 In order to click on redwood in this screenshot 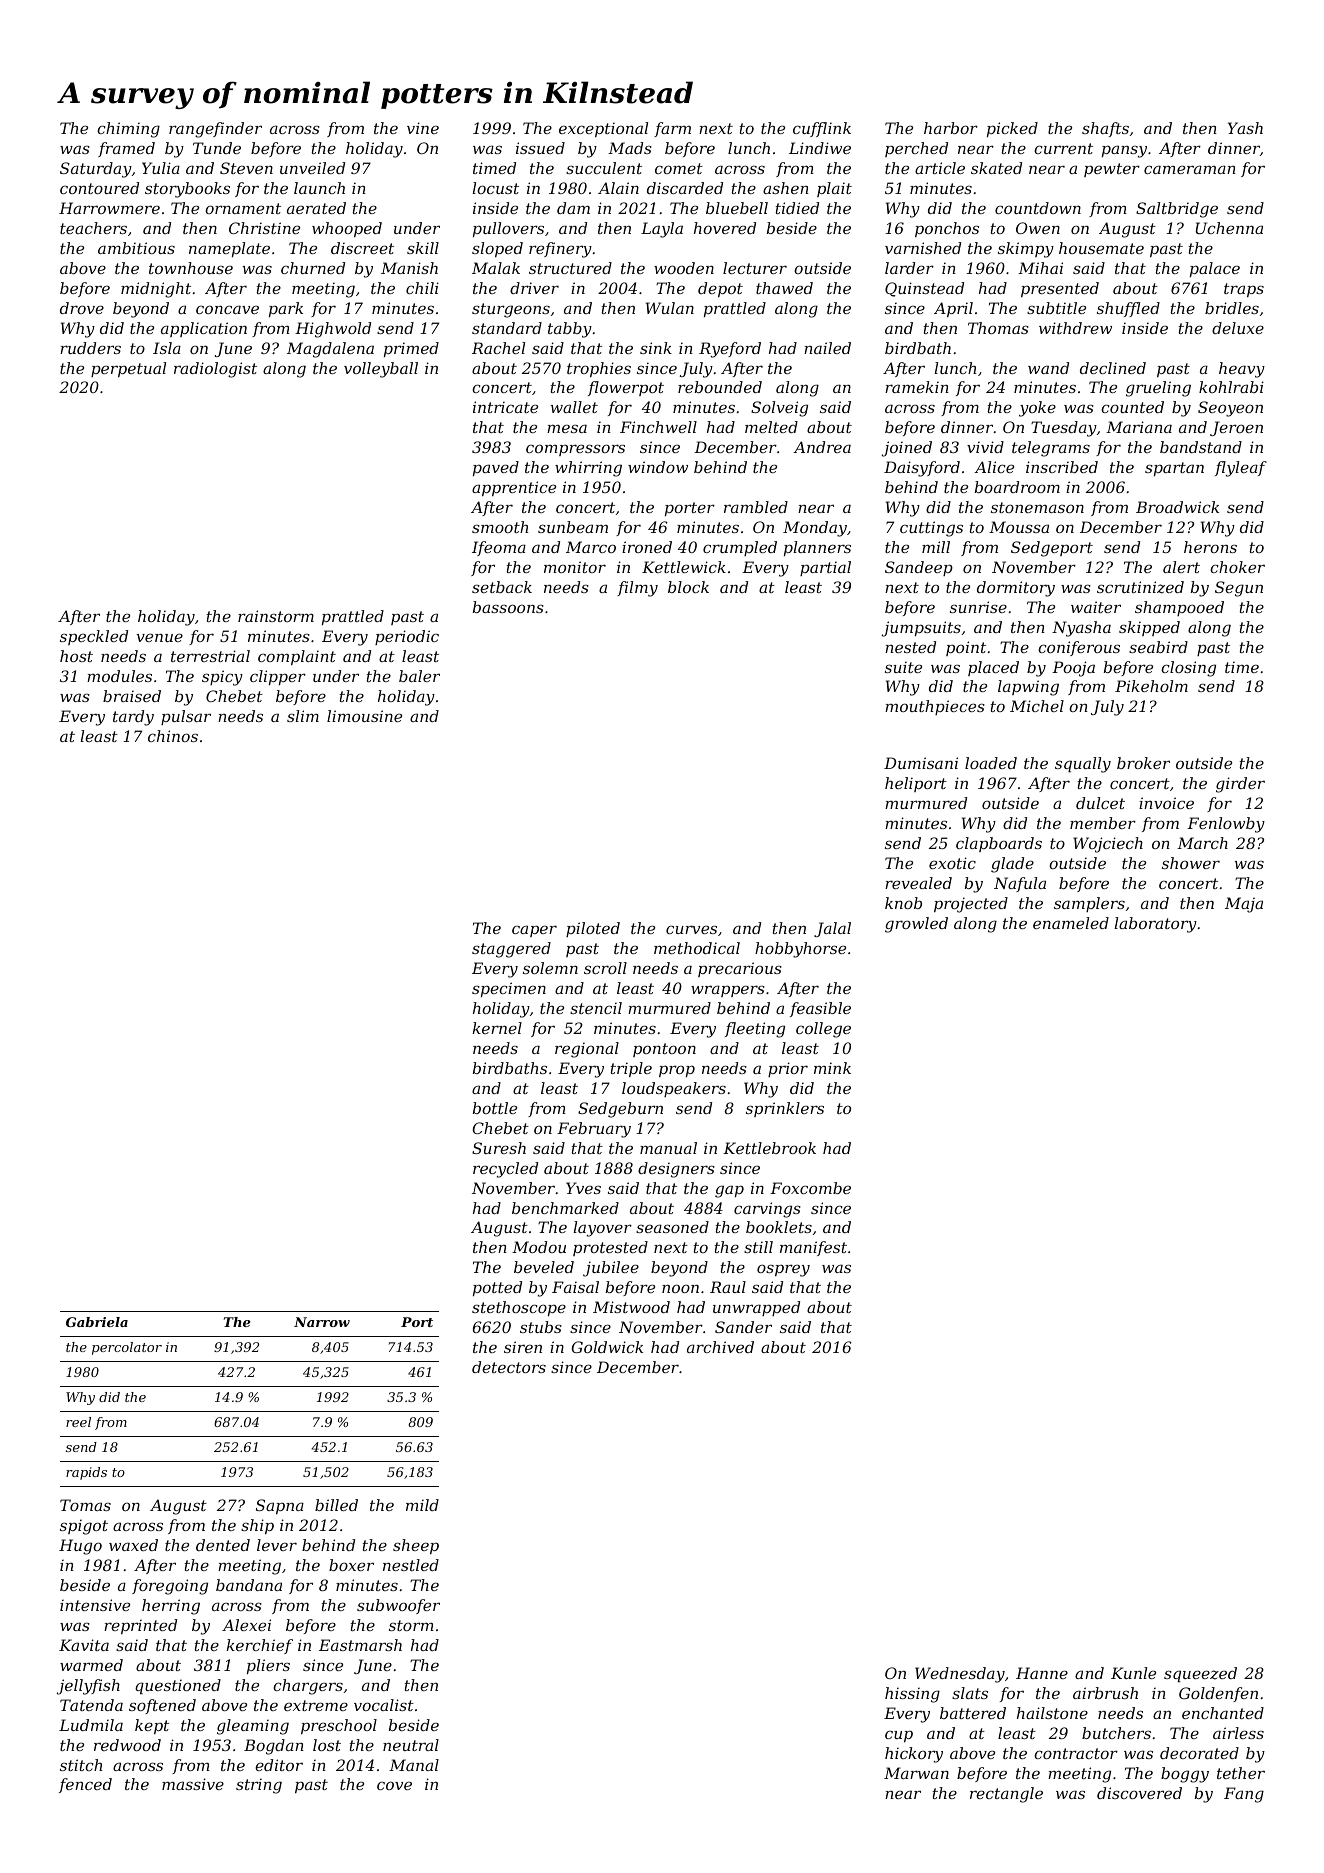, I will do `click(127, 1745)`.
